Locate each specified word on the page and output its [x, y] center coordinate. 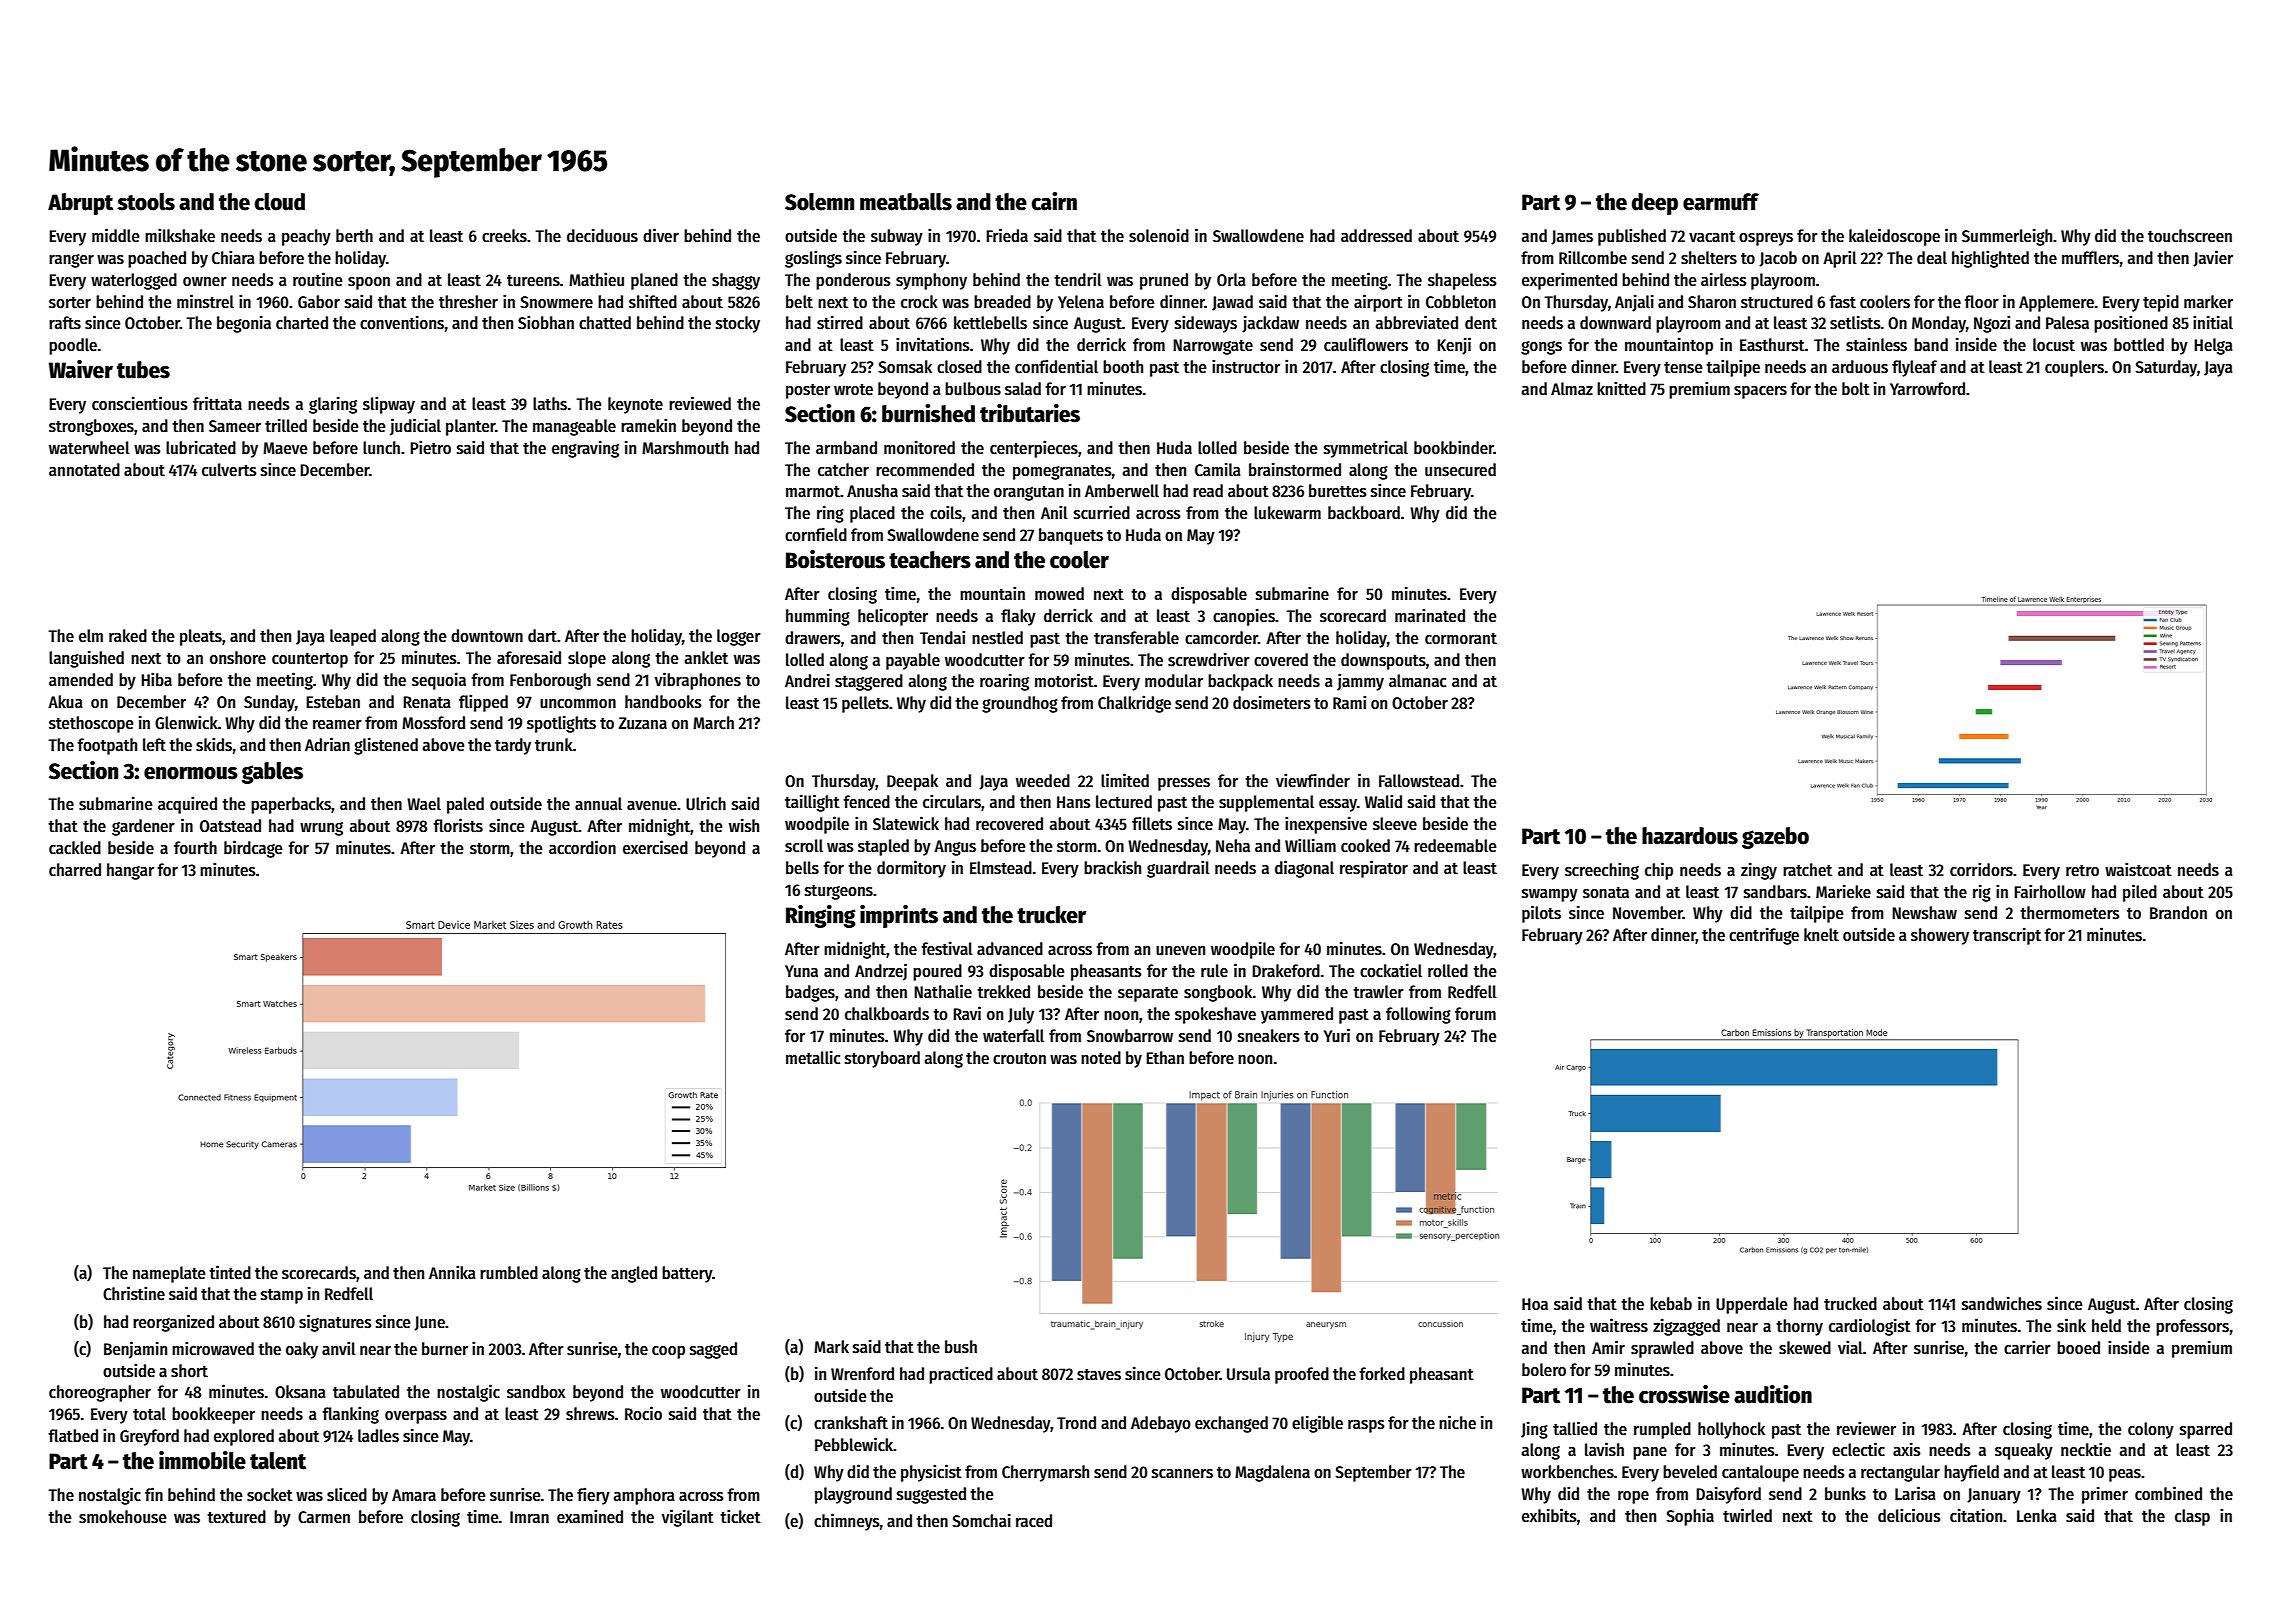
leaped [353, 637]
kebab [1671, 1304]
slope [587, 659]
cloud [279, 202]
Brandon [2178, 913]
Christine [134, 1293]
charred [75, 870]
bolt [1856, 389]
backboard [1364, 513]
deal [1932, 258]
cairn [1054, 201]
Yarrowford [1927, 389]
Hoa [1535, 1304]
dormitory [911, 869]
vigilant [688, 1518]
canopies [1244, 617]
